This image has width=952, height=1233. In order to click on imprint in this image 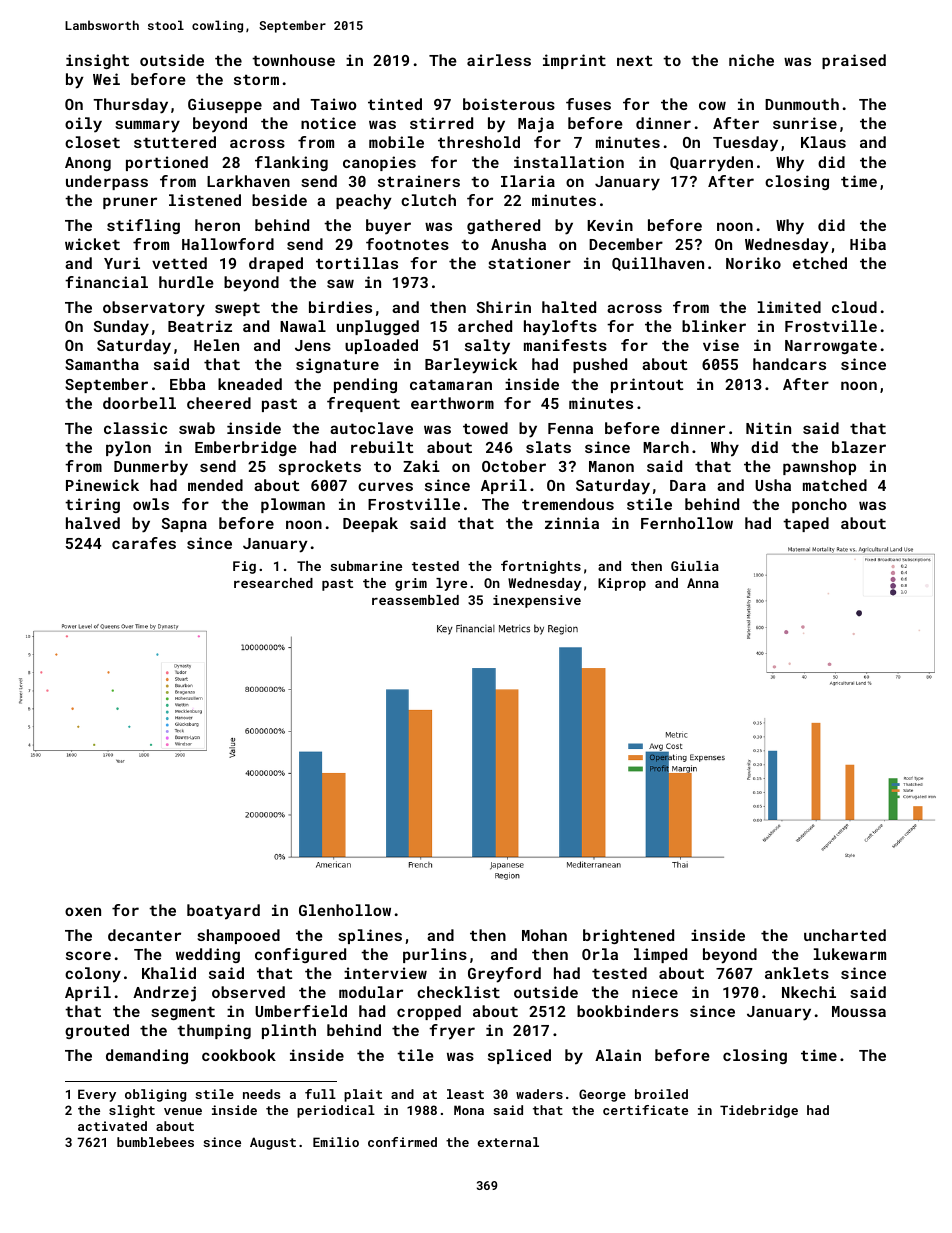, I will do `click(574, 61)`.
